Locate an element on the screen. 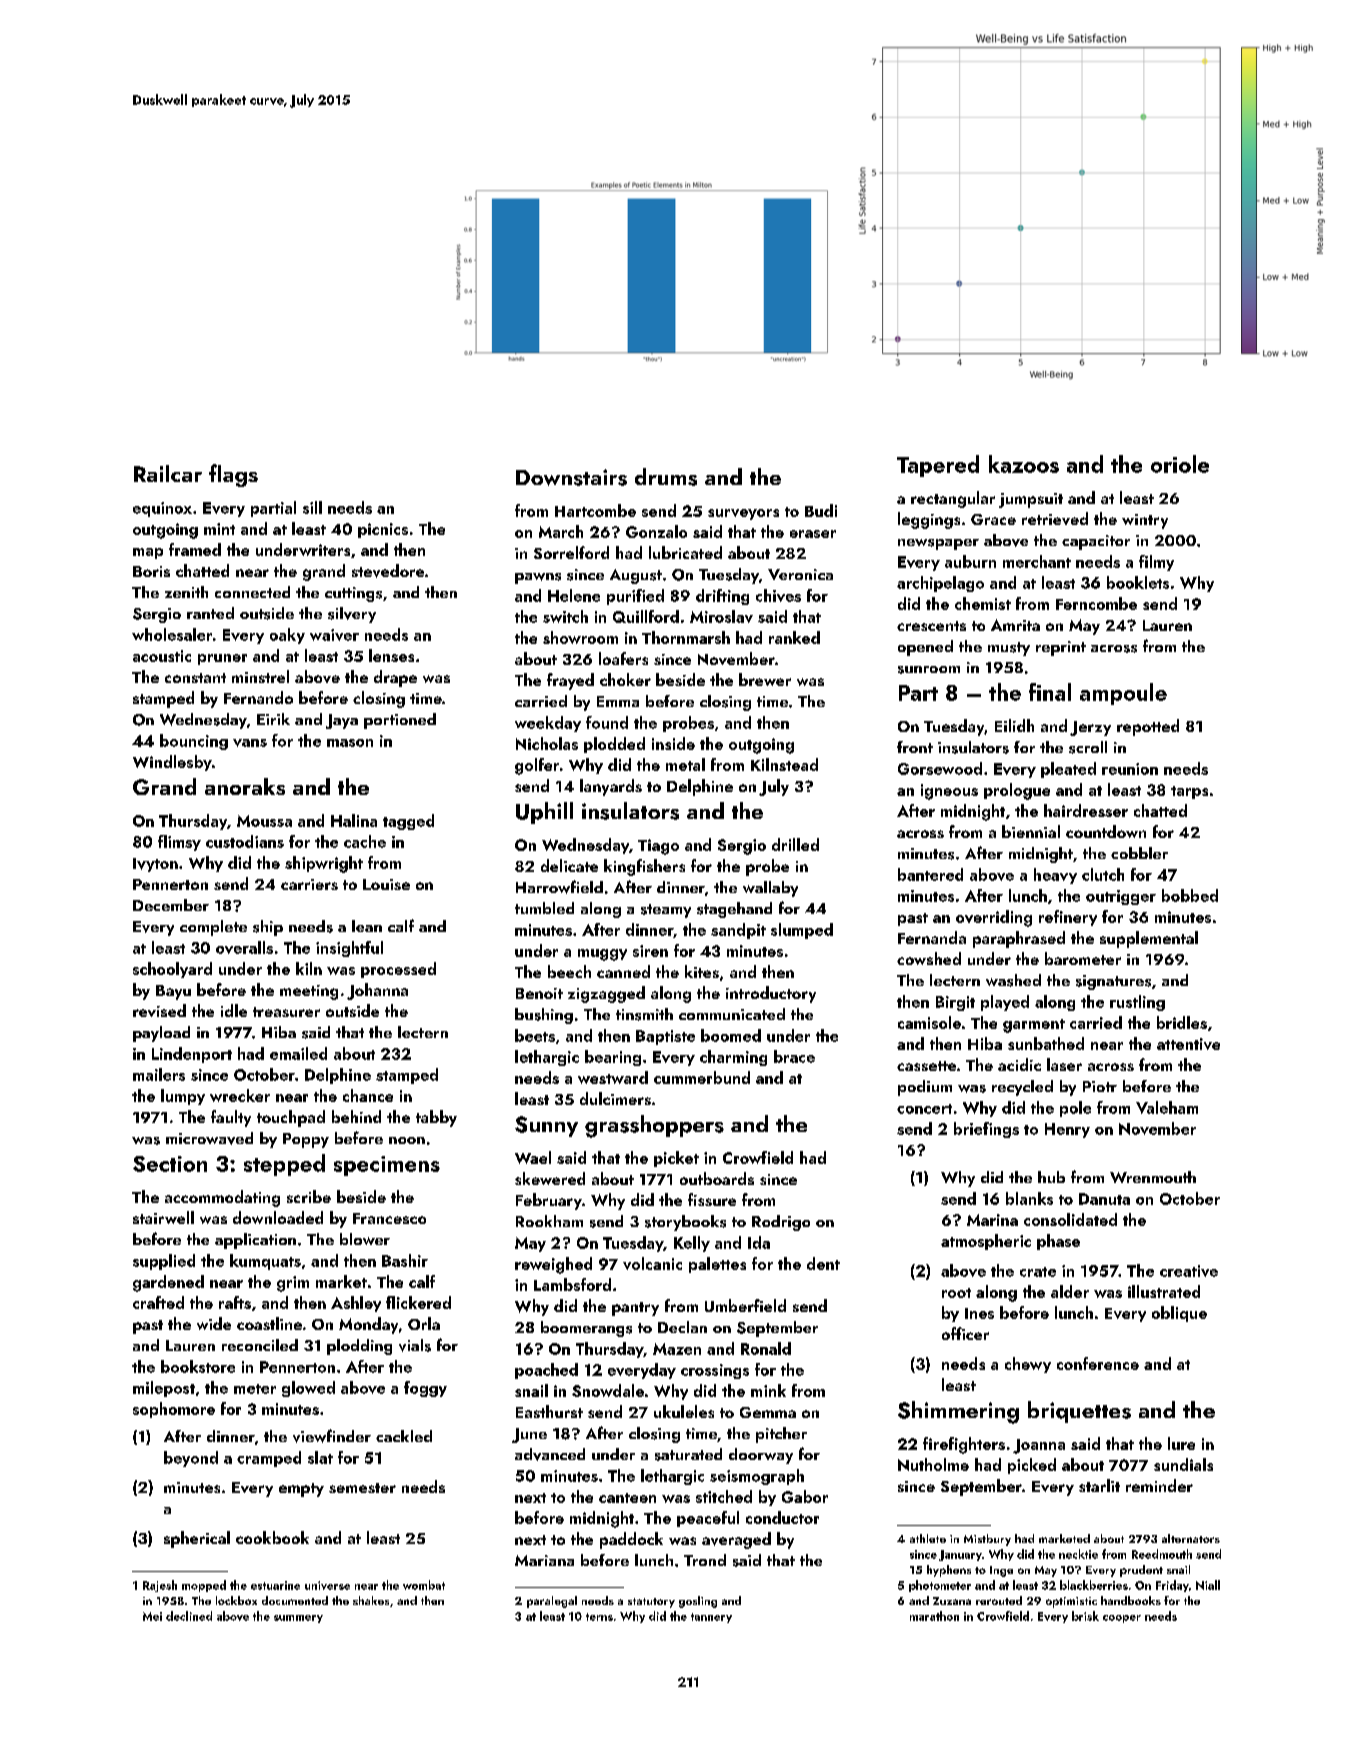 The height and width of the screenshot is (1753, 1355). picnics is located at coordinates (383, 530).
